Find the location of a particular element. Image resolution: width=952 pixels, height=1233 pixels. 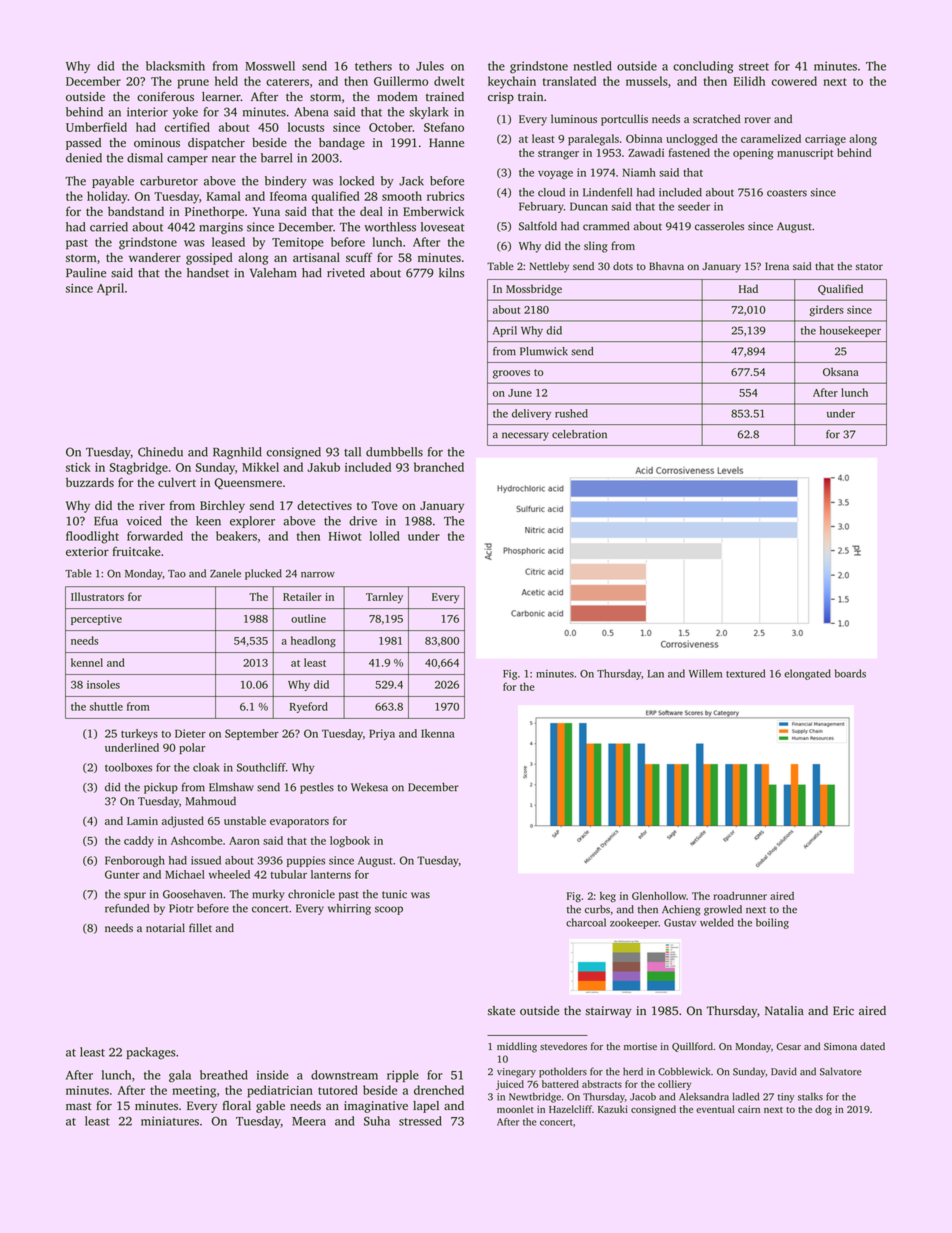

Ryeford is located at coordinates (309, 707).
